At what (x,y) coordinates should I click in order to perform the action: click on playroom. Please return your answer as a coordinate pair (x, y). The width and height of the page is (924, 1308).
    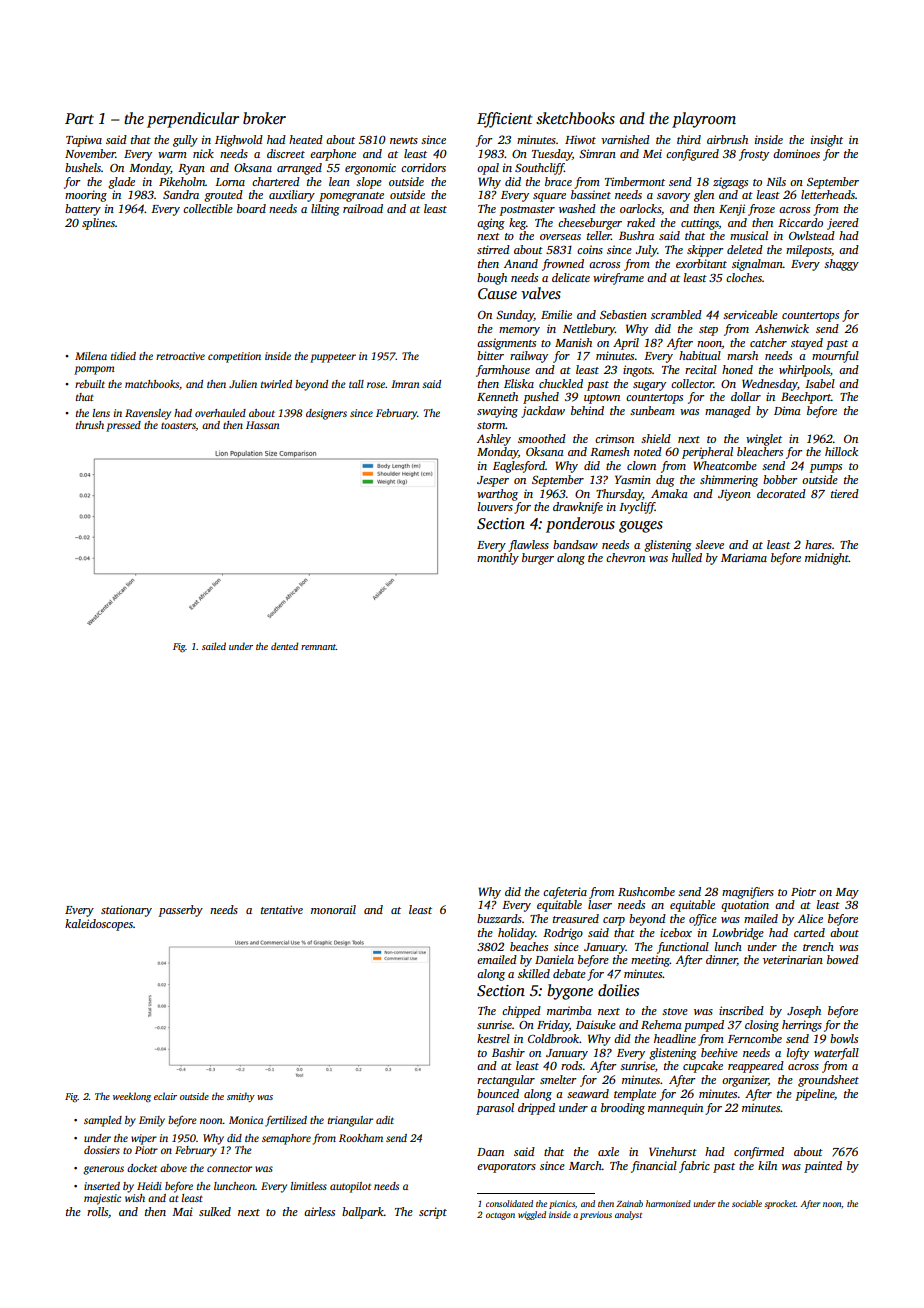
    Looking at the image, I should click on (704, 120).
